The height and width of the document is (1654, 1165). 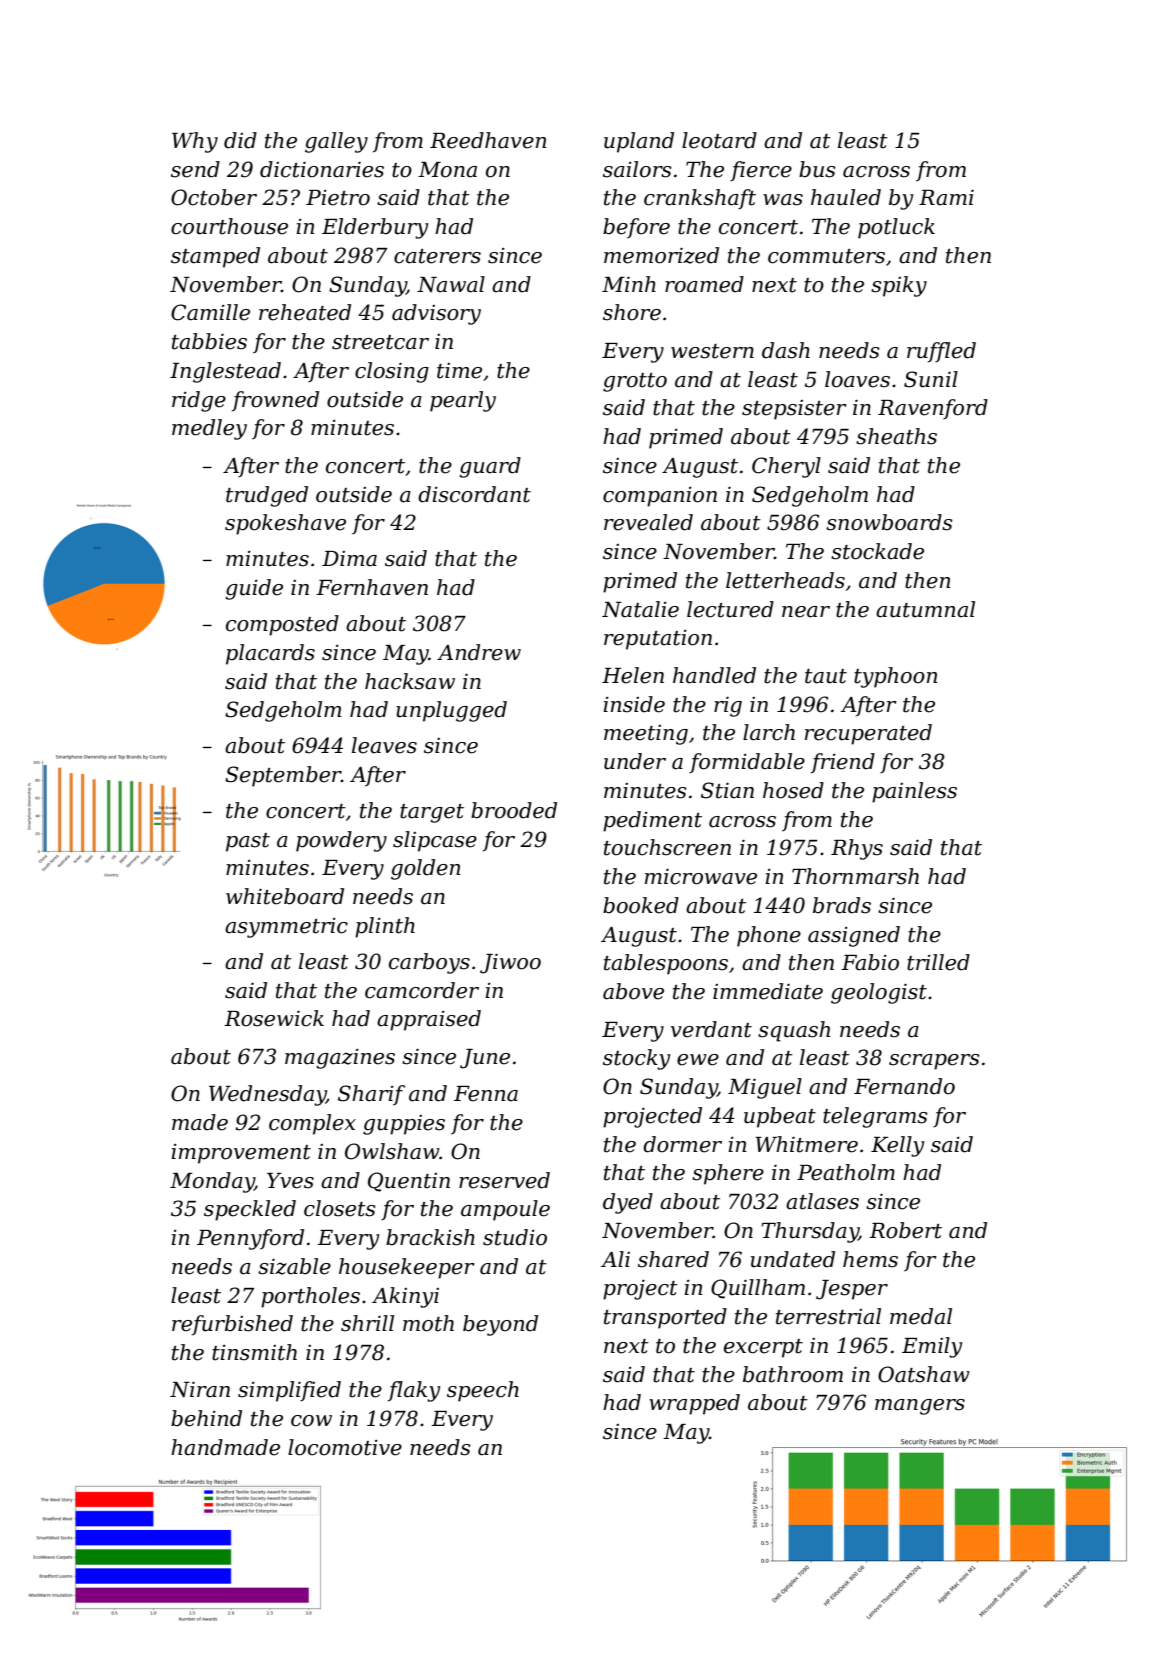 I want to click on courthouse, so click(x=229, y=226).
